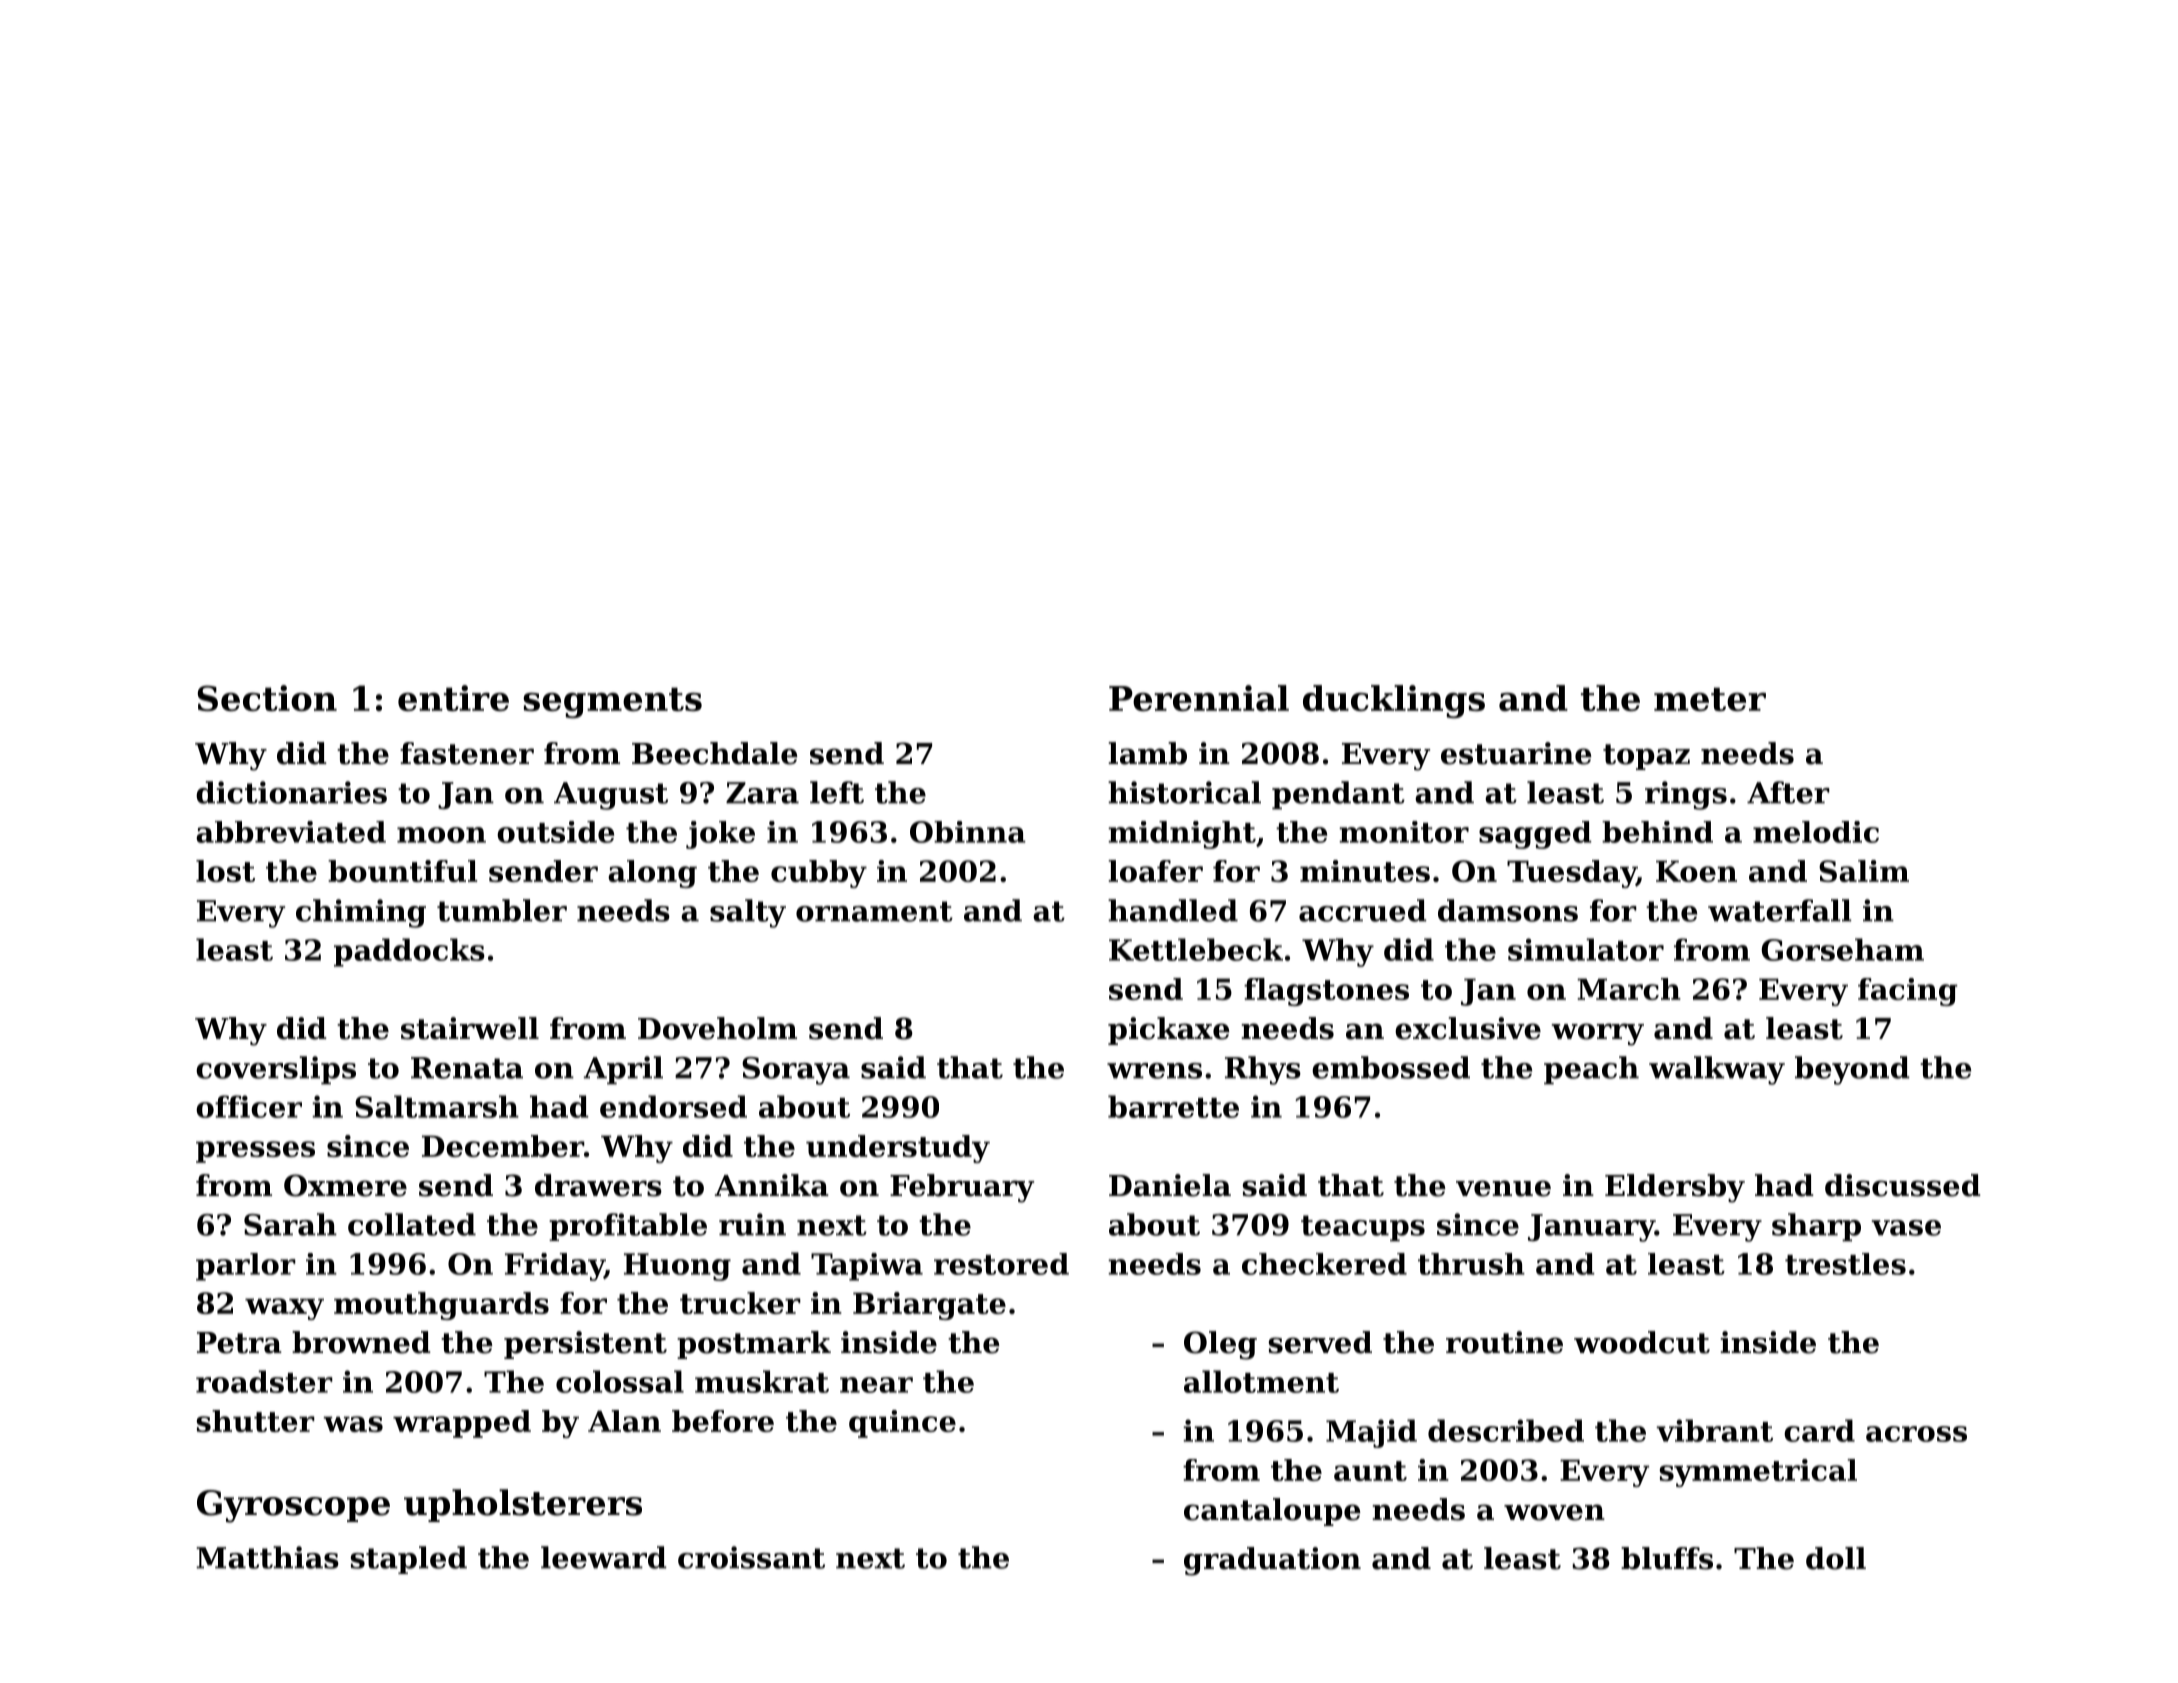  What do you see at coordinates (1371, 1433) in the document?
I see `Majid` at bounding box center [1371, 1433].
